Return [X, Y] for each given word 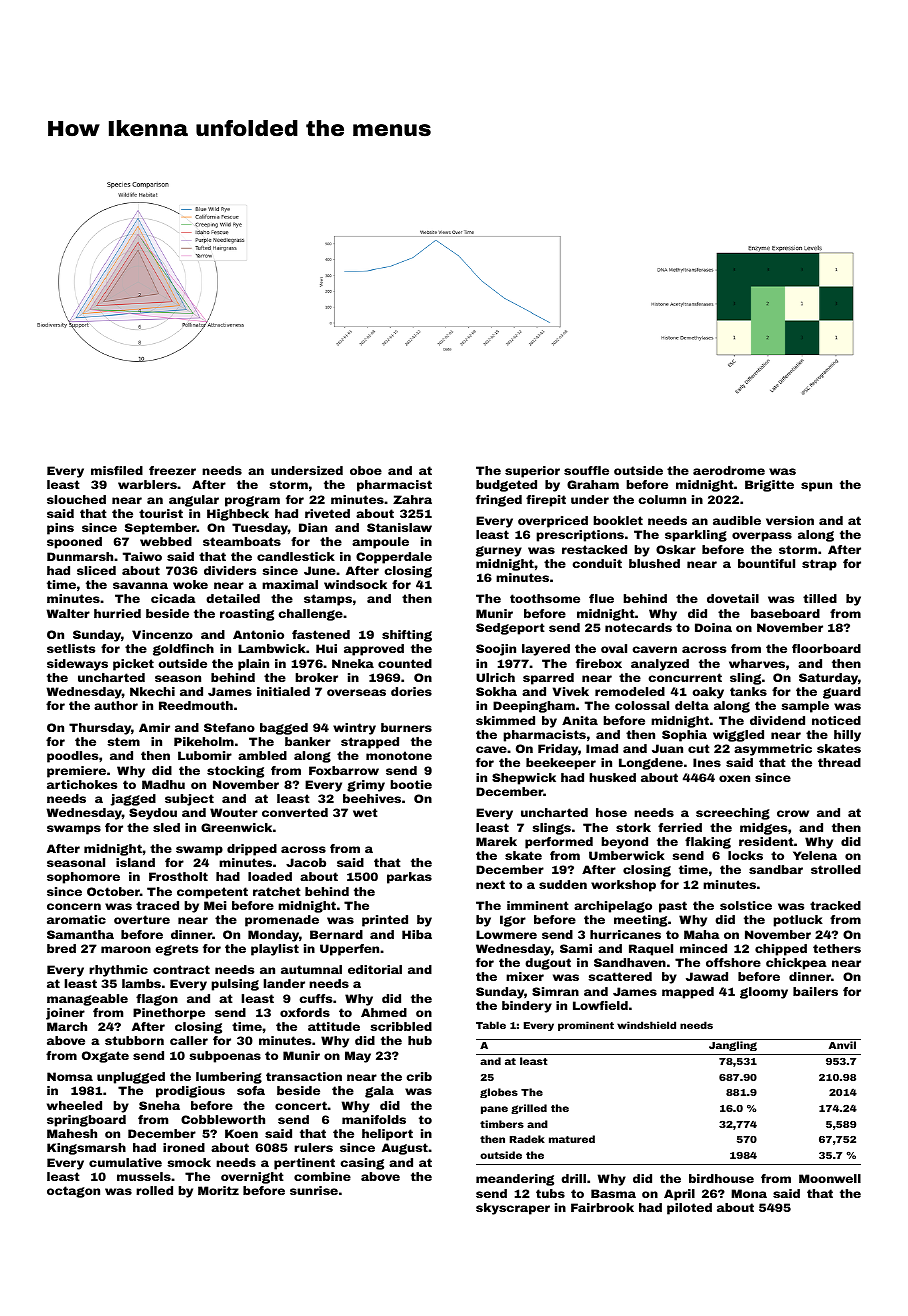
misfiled [117, 470]
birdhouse [721, 1178]
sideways [77, 665]
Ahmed [384, 1012]
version [790, 520]
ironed [184, 1147]
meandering [515, 1180]
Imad [602, 748]
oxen [734, 778]
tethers [837, 948]
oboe [366, 470]
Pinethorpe [169, 1014]
